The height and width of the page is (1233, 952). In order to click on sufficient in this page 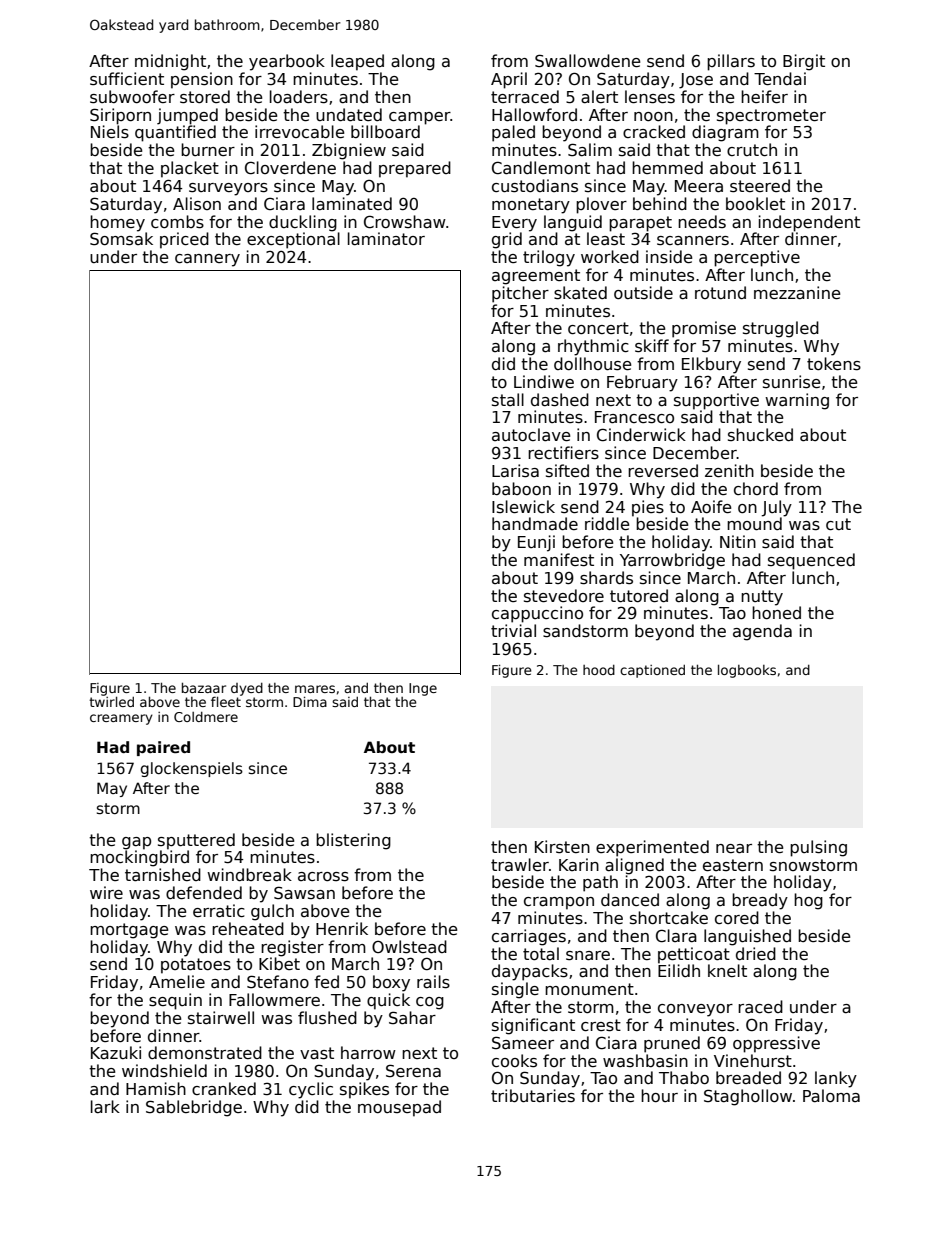, I will do `click(127, 79)`.
